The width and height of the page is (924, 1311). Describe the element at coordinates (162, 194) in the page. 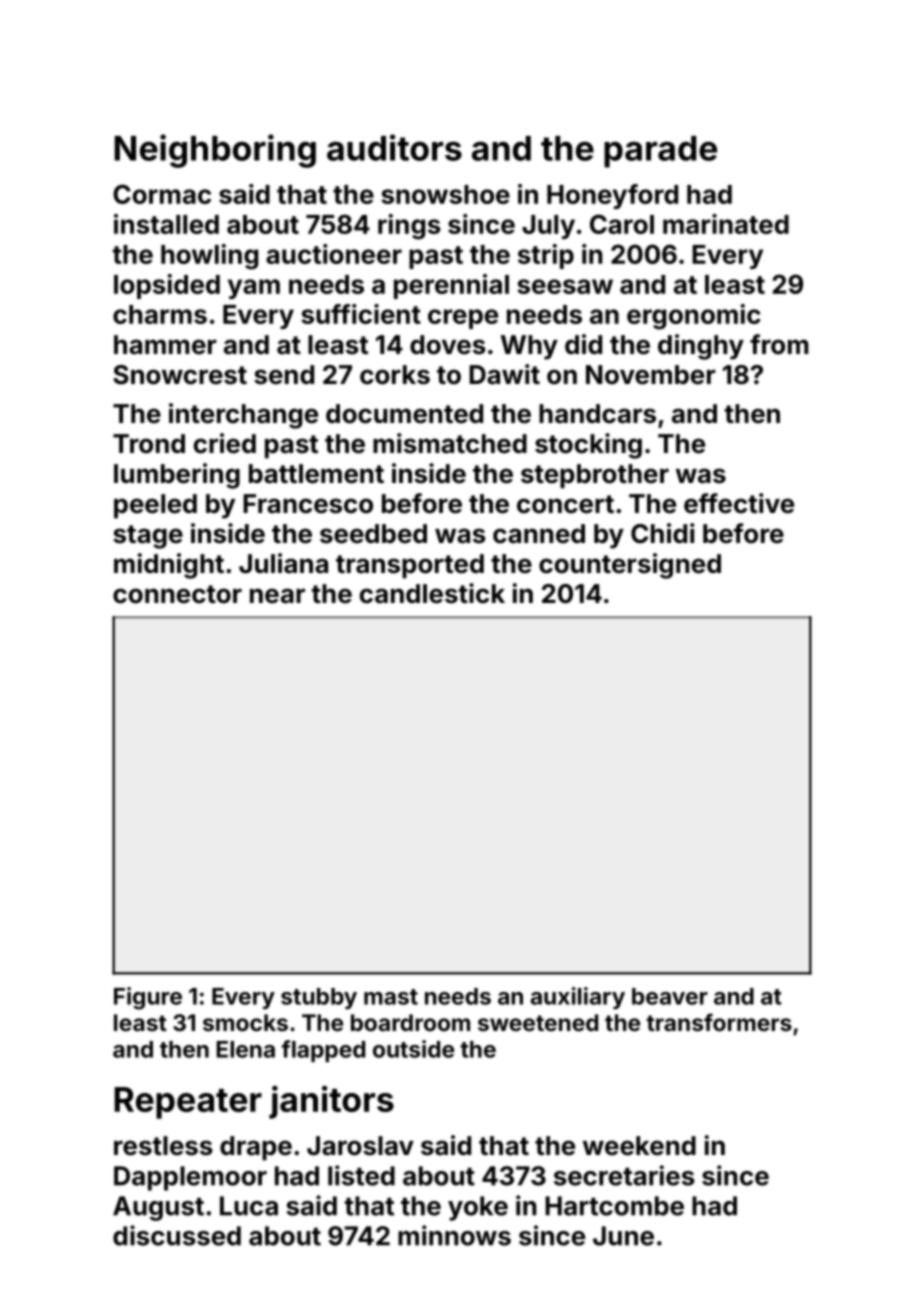

I see `Cormac` at that location.
